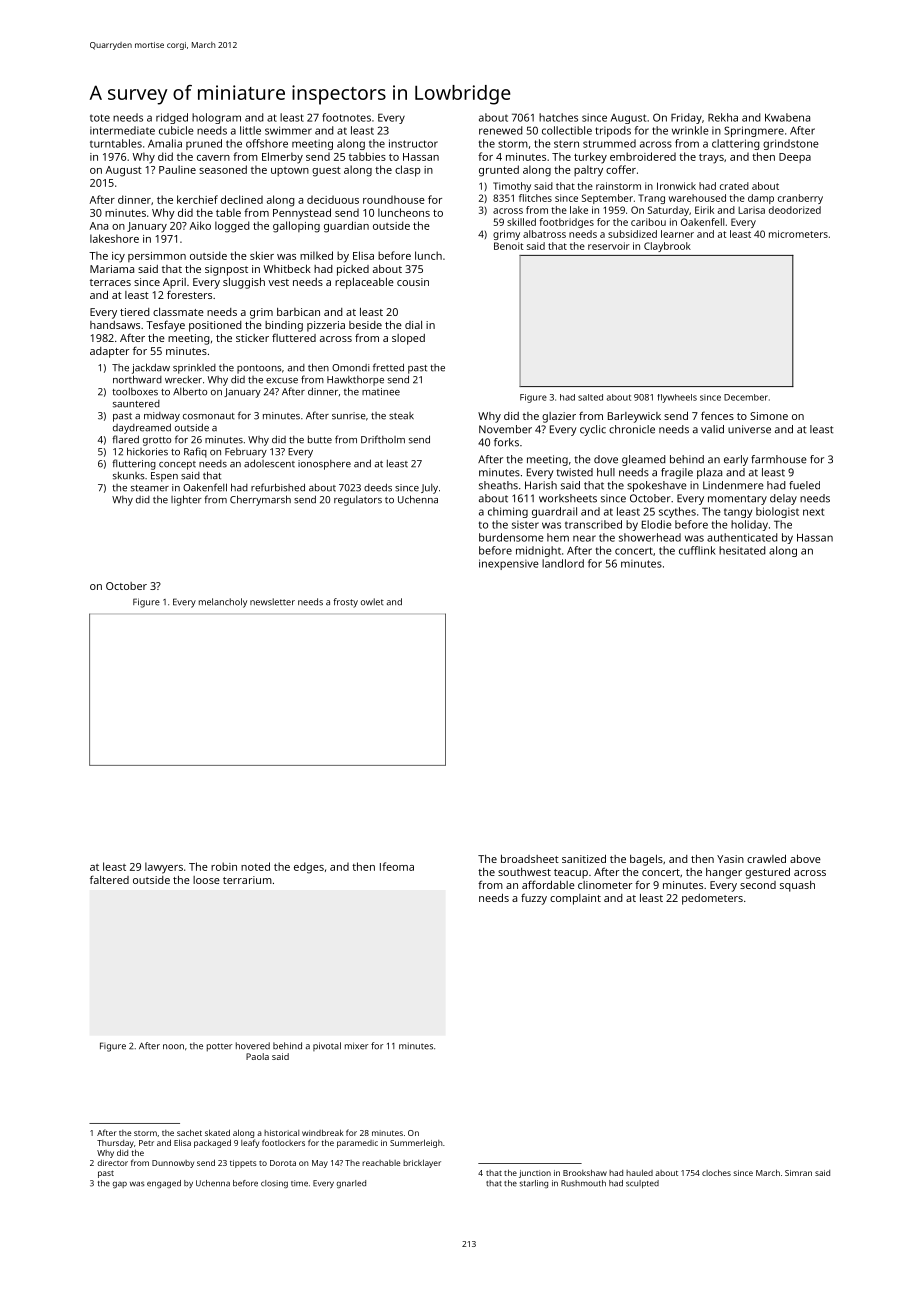  What do you see at coordinates (223, 603) in the screenshot?
I see `melancholy` at bounding box center [223, 603].
